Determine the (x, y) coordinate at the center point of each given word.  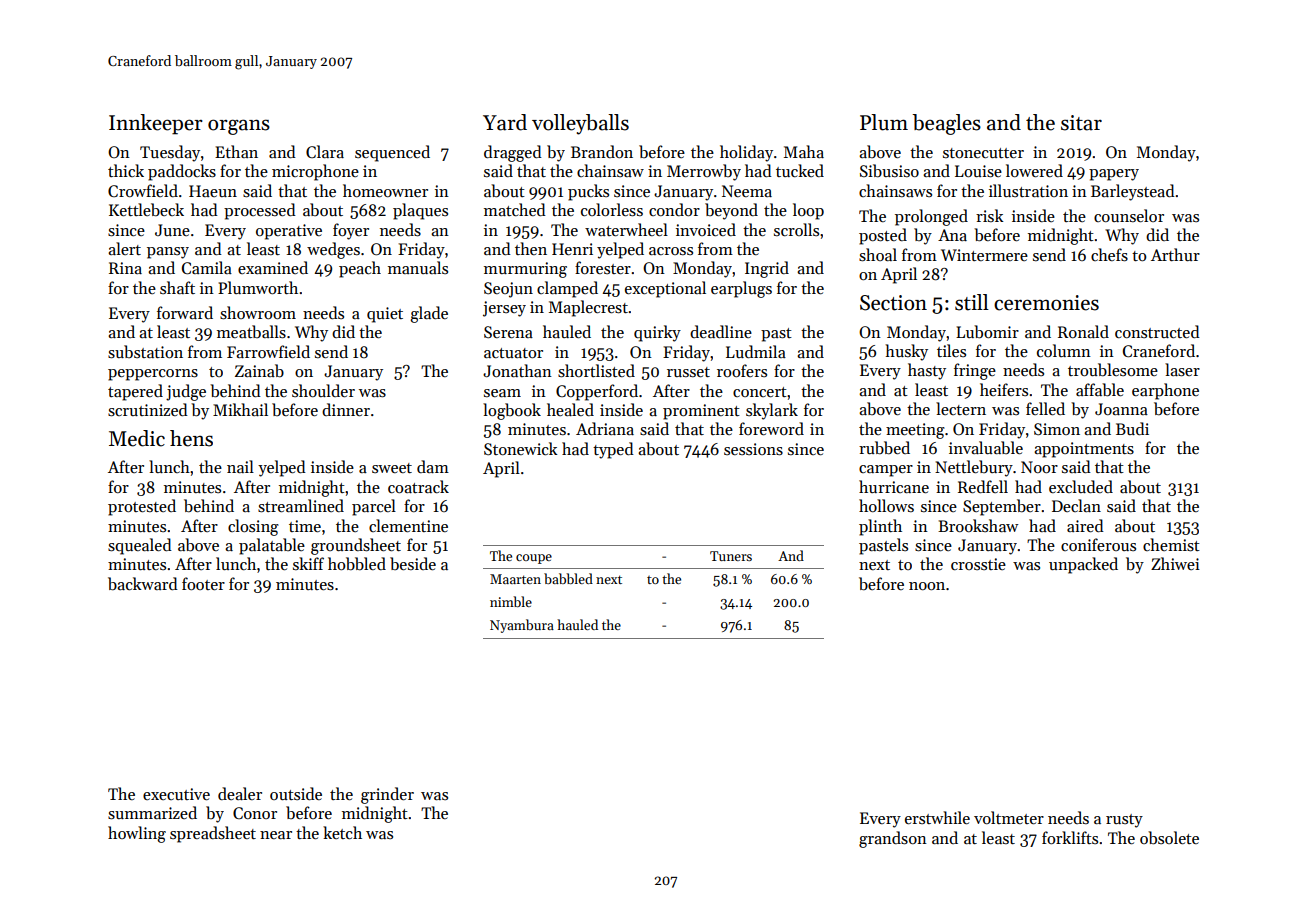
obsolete (1169, 838)
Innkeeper (156, 124)
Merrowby (704, 172)
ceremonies (1046, 303)
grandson (893, 839)
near (276, 835)
